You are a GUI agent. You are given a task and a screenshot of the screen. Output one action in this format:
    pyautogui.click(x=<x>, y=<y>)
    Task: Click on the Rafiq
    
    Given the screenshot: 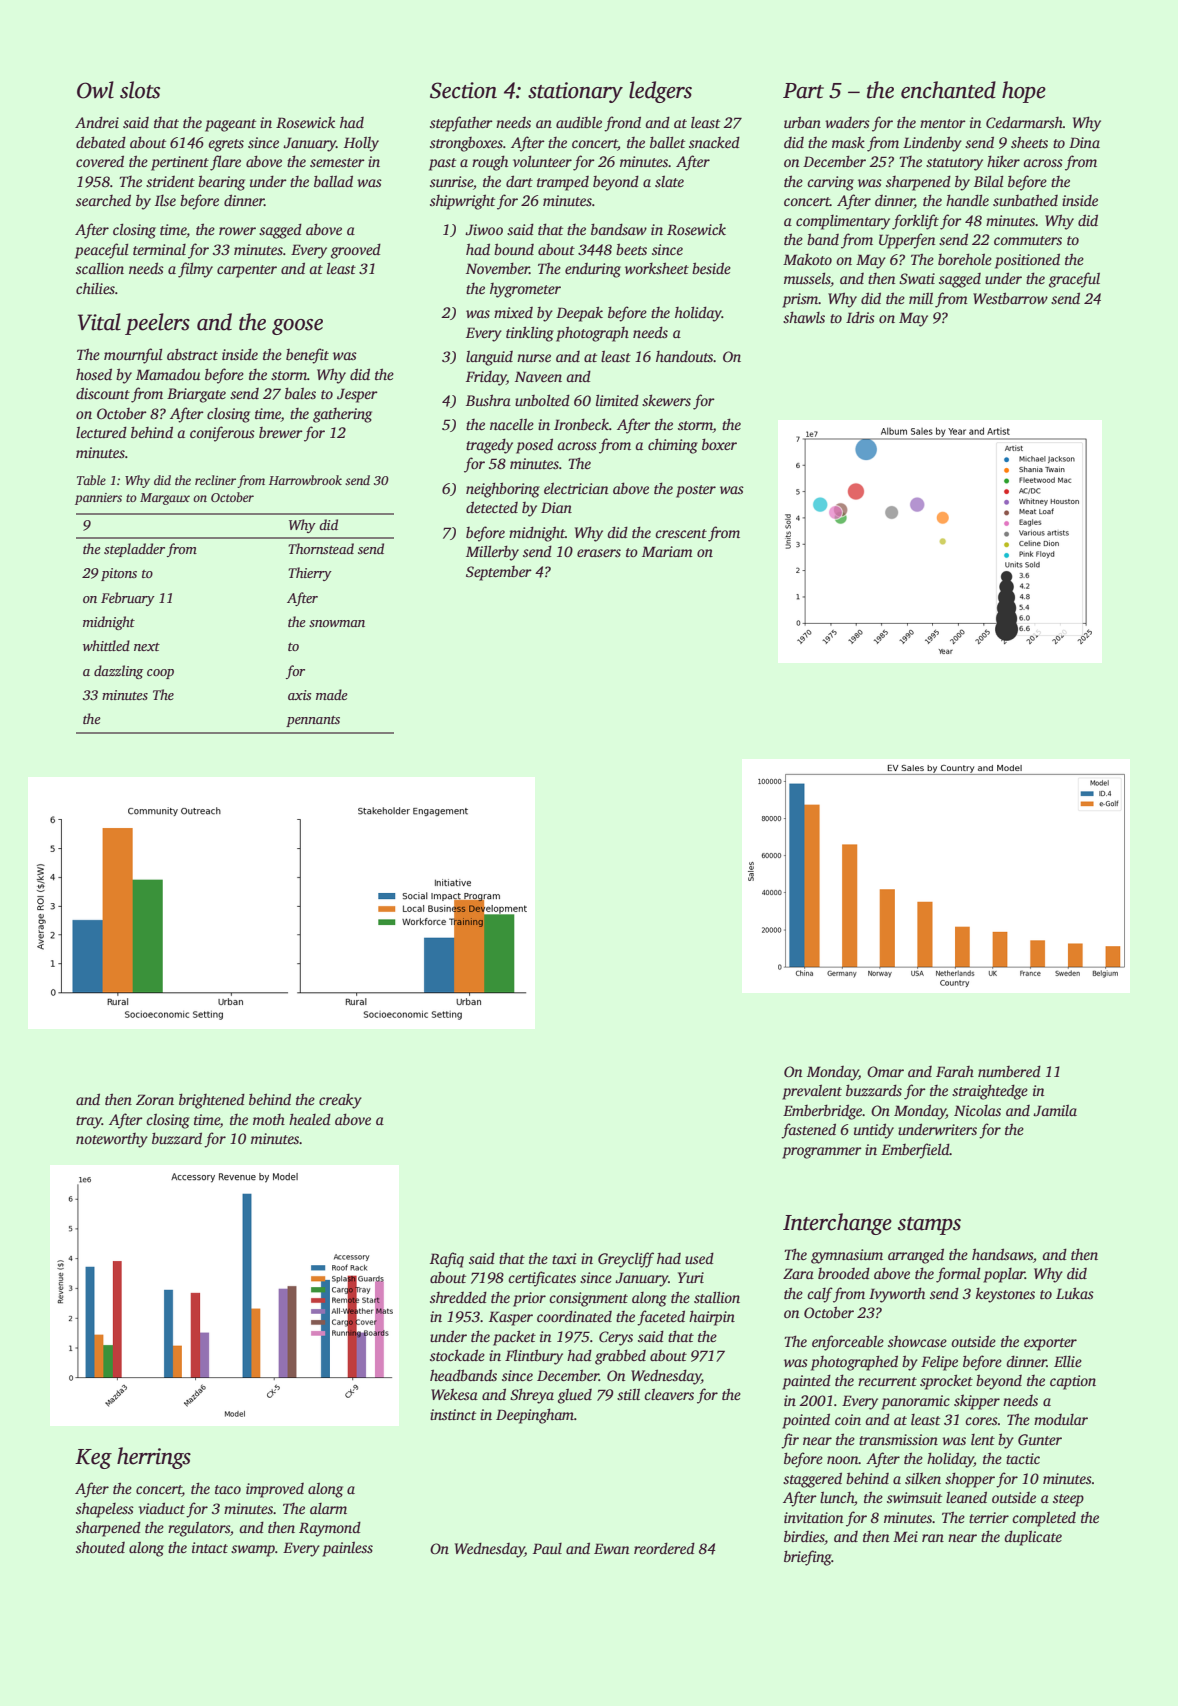 What is the action you would take?
    pyautogui.click(x=447, y=1260)
